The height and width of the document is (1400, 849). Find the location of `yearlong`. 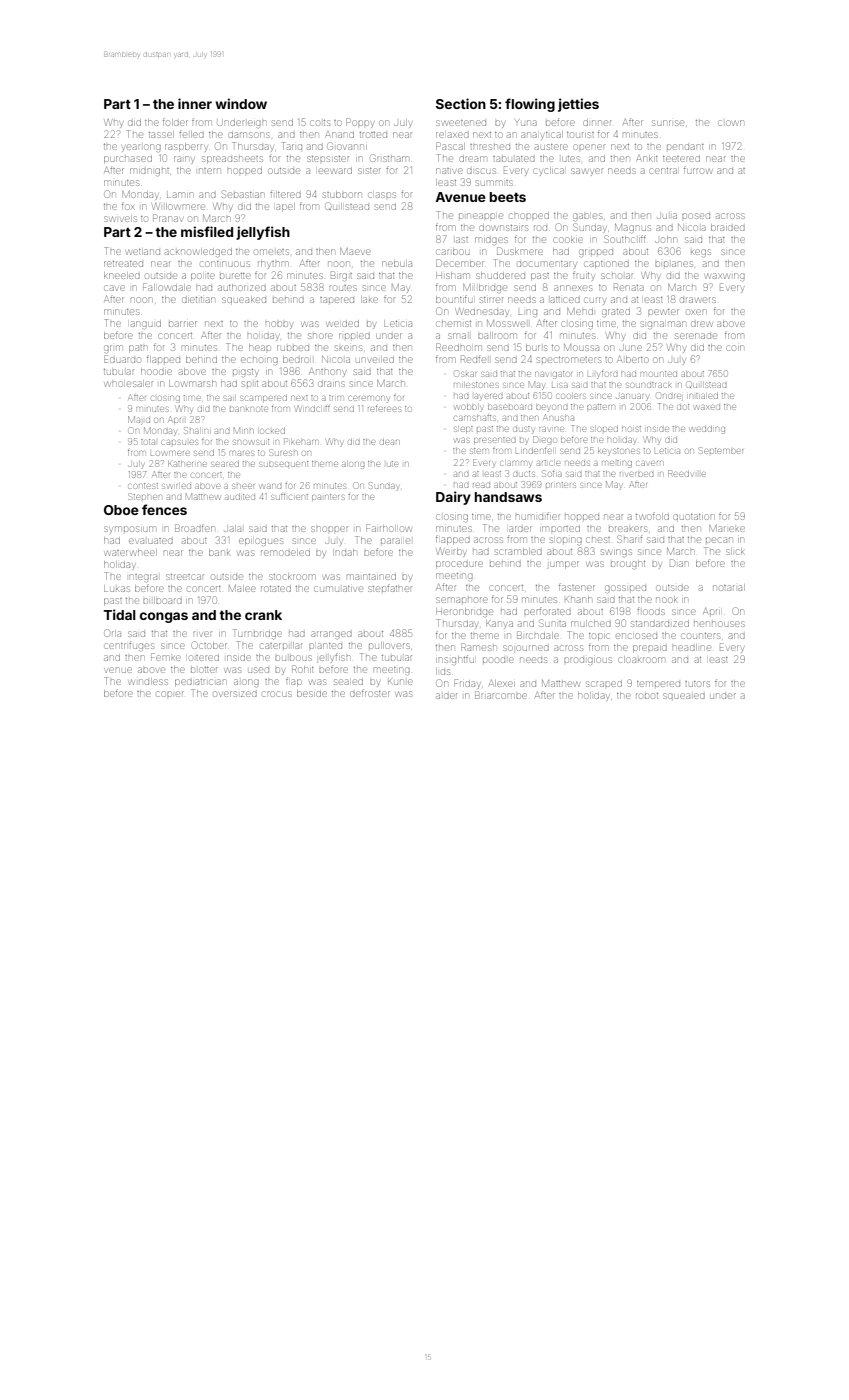

yearlong is located at coordinates (141, 148).
